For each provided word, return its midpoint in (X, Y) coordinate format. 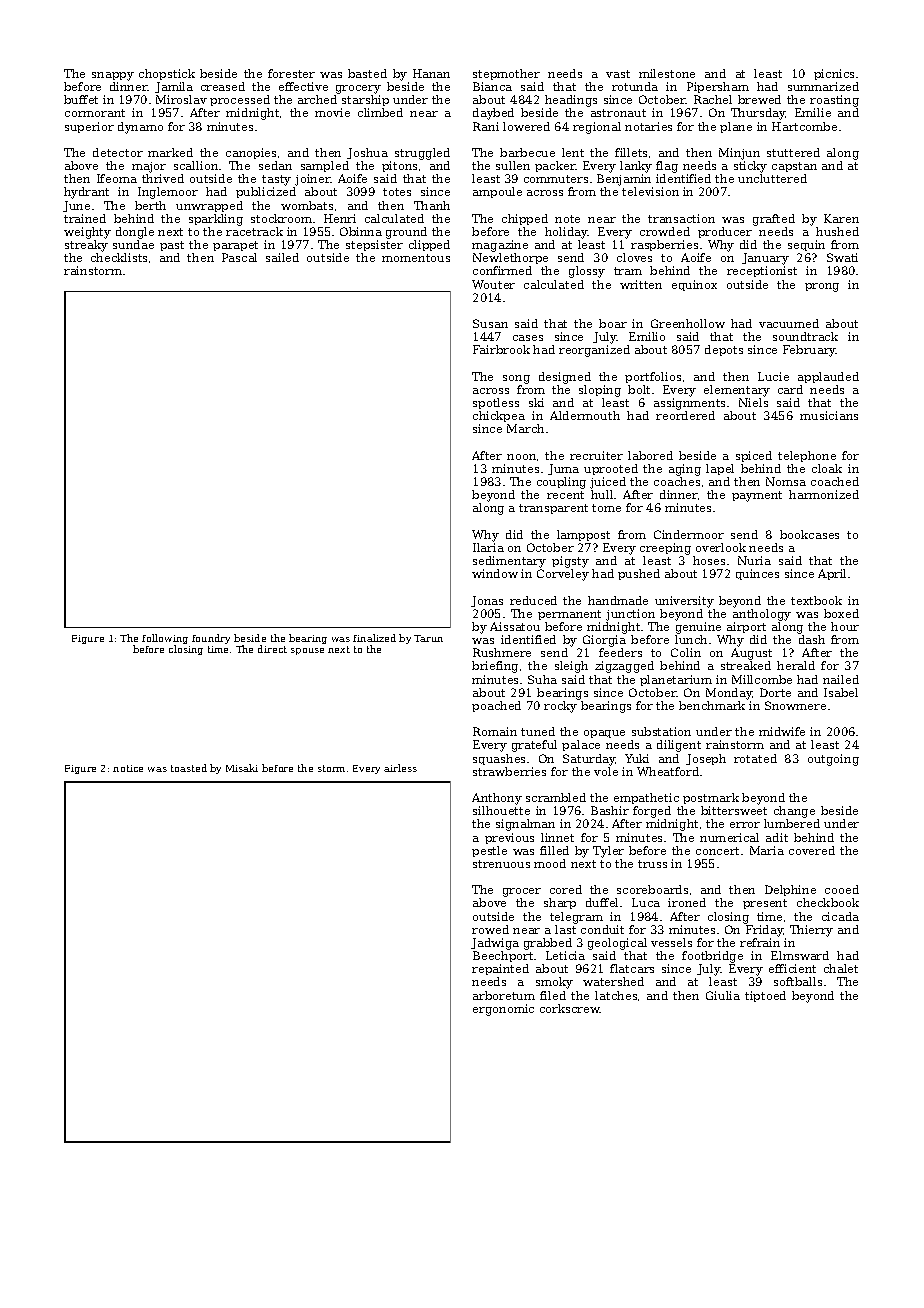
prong (822, 287)
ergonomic (503, 1010)
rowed (490, 929)
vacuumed (789, 323)
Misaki (242, 768)
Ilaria (488, 547)
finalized (374, 638)
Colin (686, 652)
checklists (119, 257)
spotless (496, 403)
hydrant (86, 193)
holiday (566, 233)
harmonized (824, 494)
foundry (211, 639)
